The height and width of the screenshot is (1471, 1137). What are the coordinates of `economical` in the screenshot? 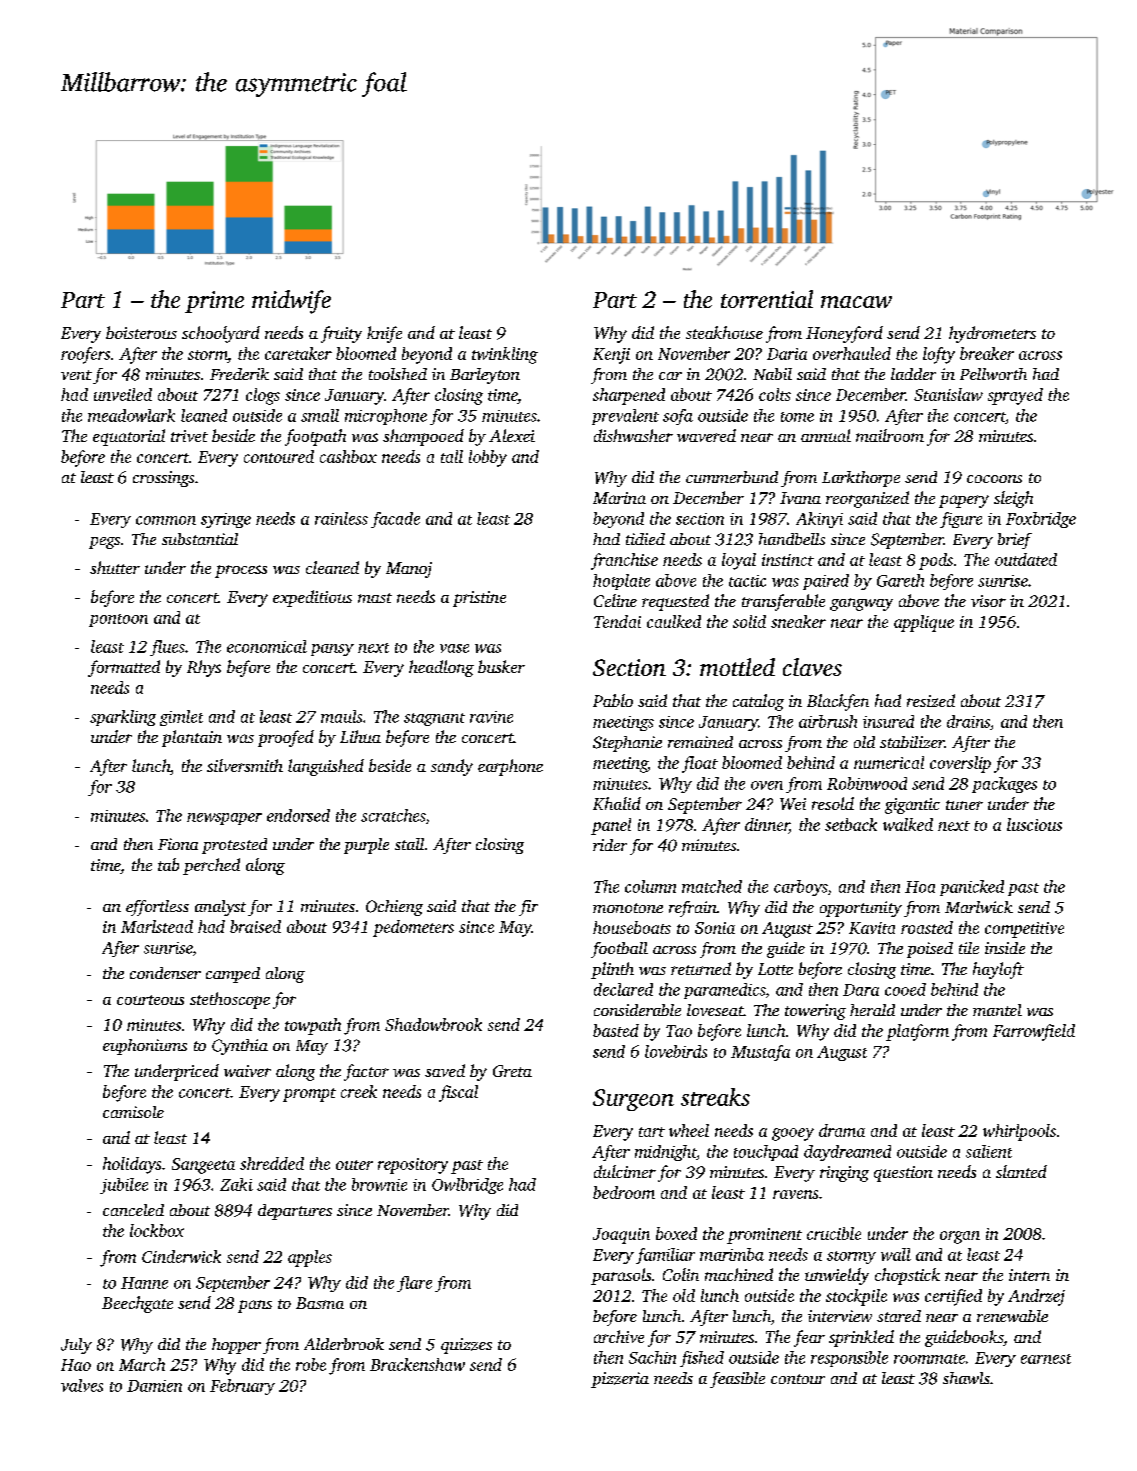 It's located at (267, 646).
